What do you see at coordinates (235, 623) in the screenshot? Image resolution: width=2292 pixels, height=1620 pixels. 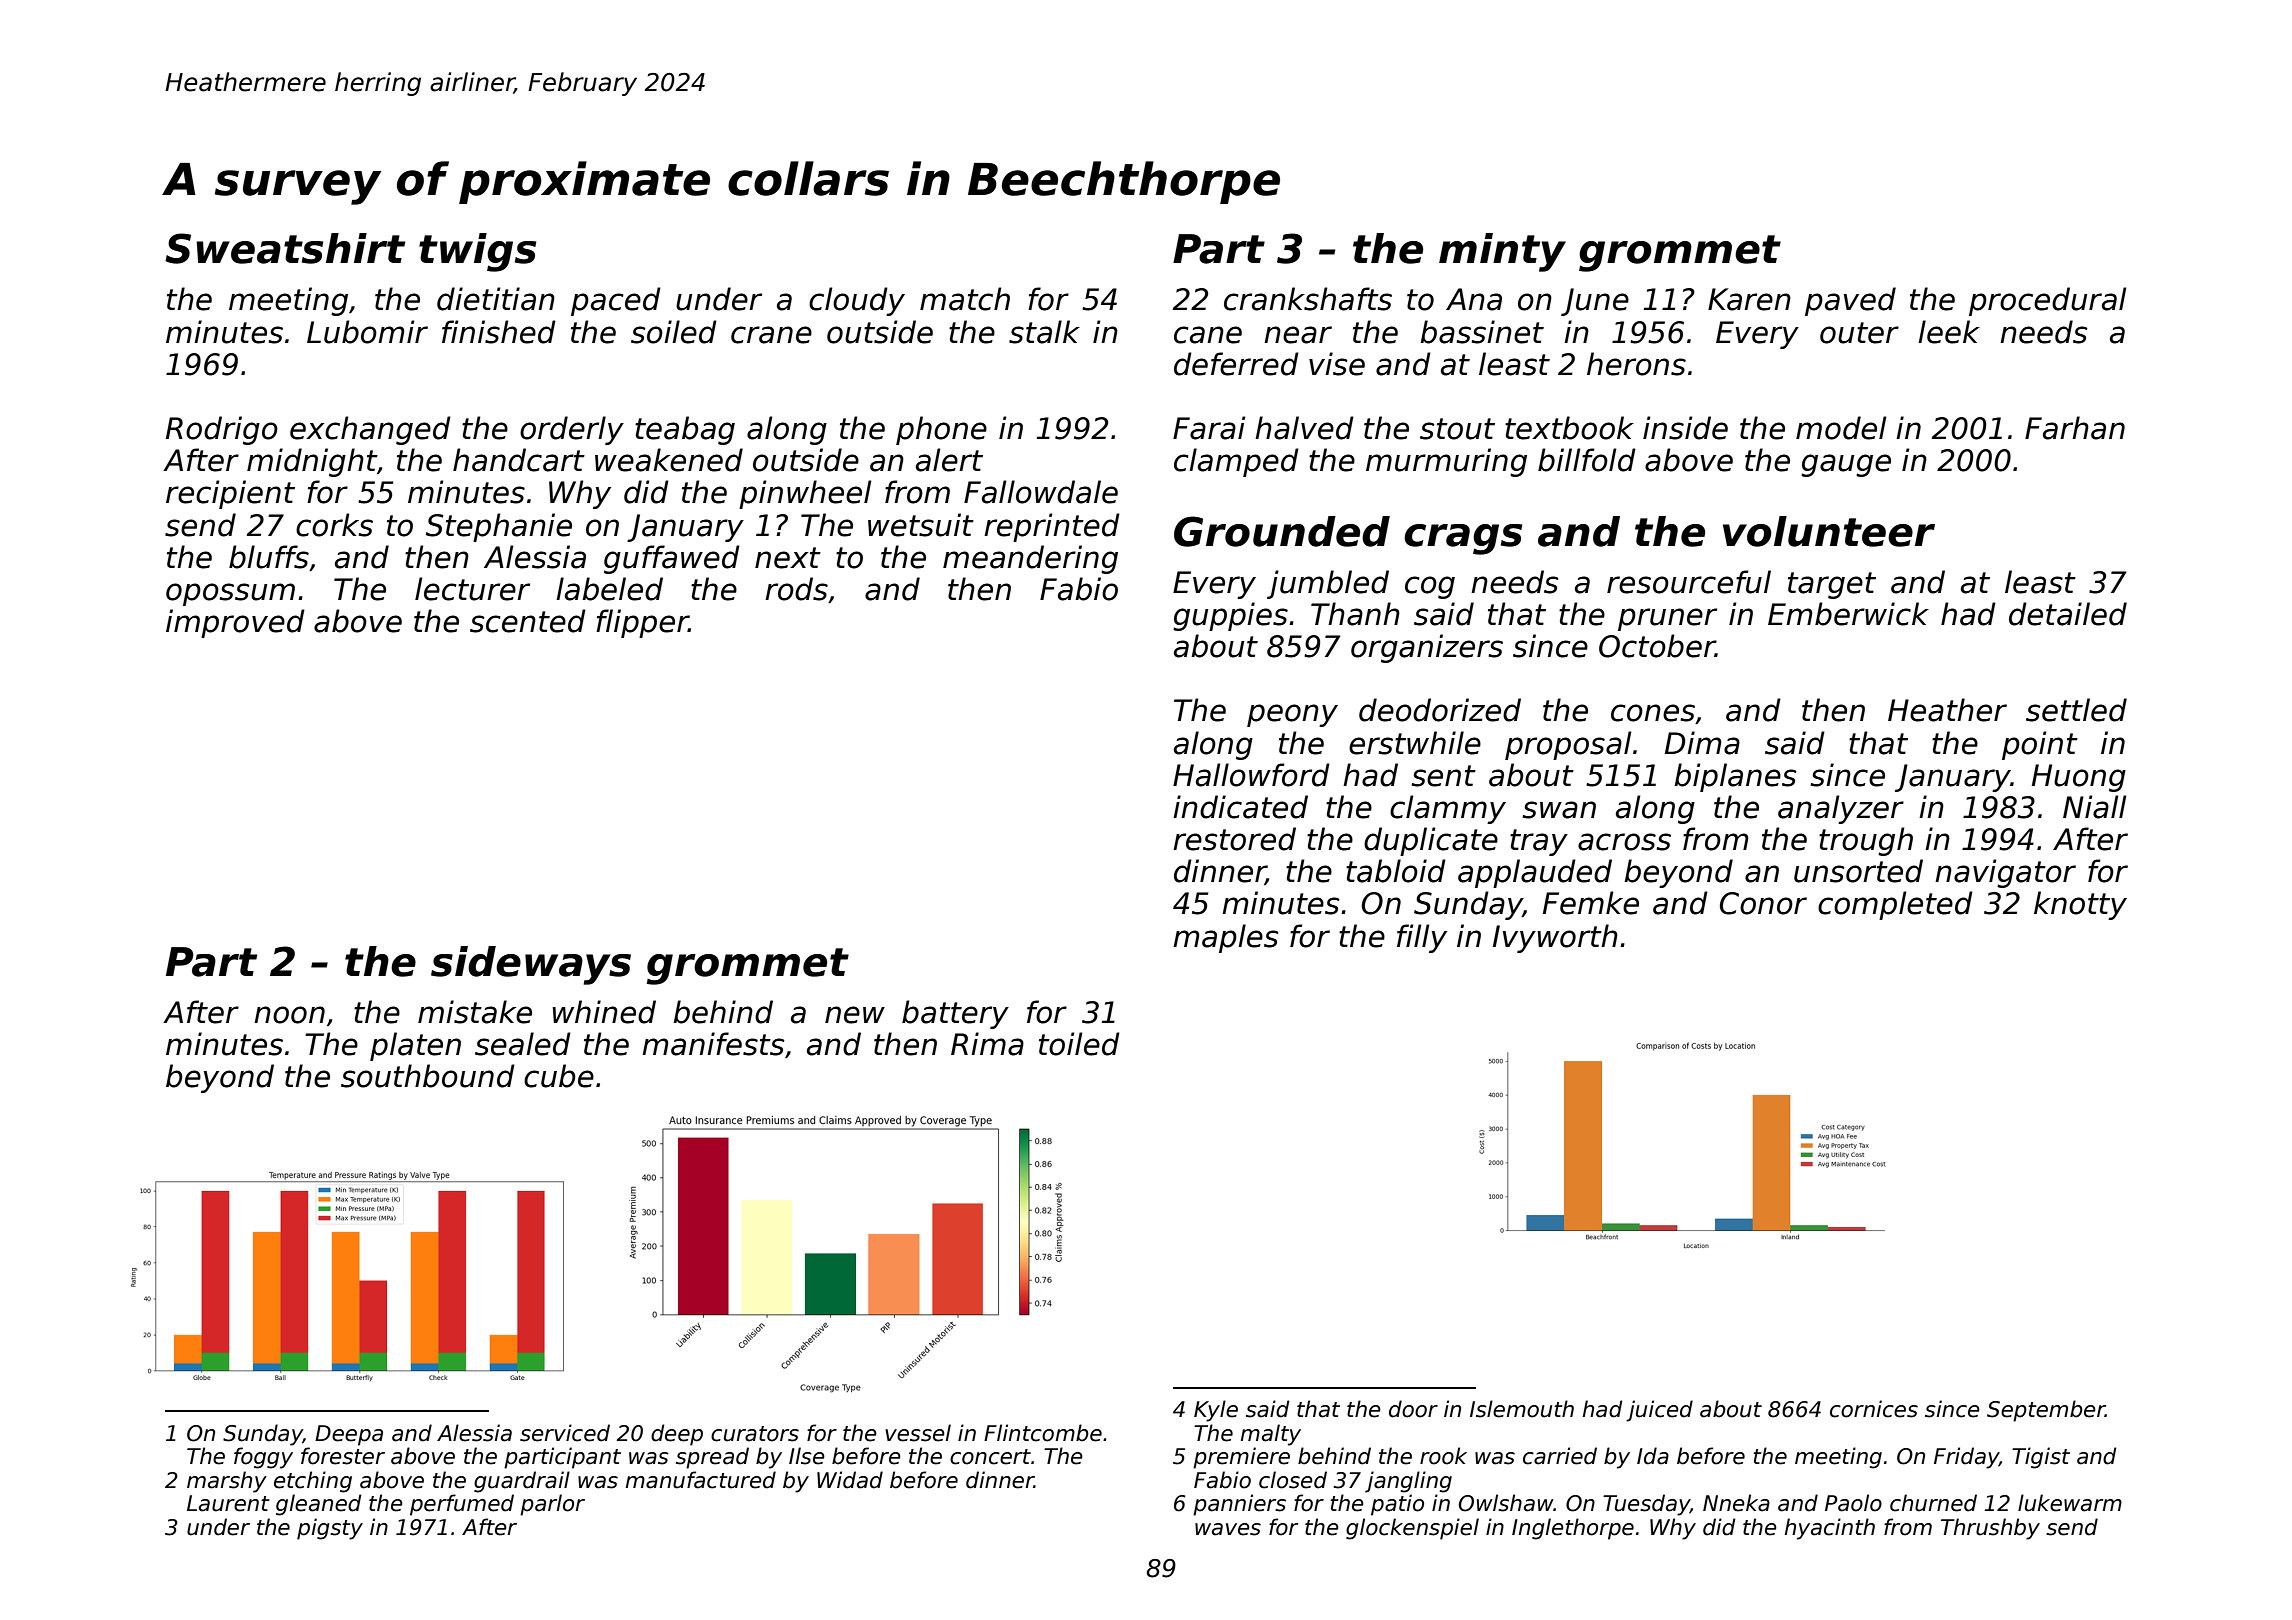 I see `improved` at bounding box center [235, 623].
